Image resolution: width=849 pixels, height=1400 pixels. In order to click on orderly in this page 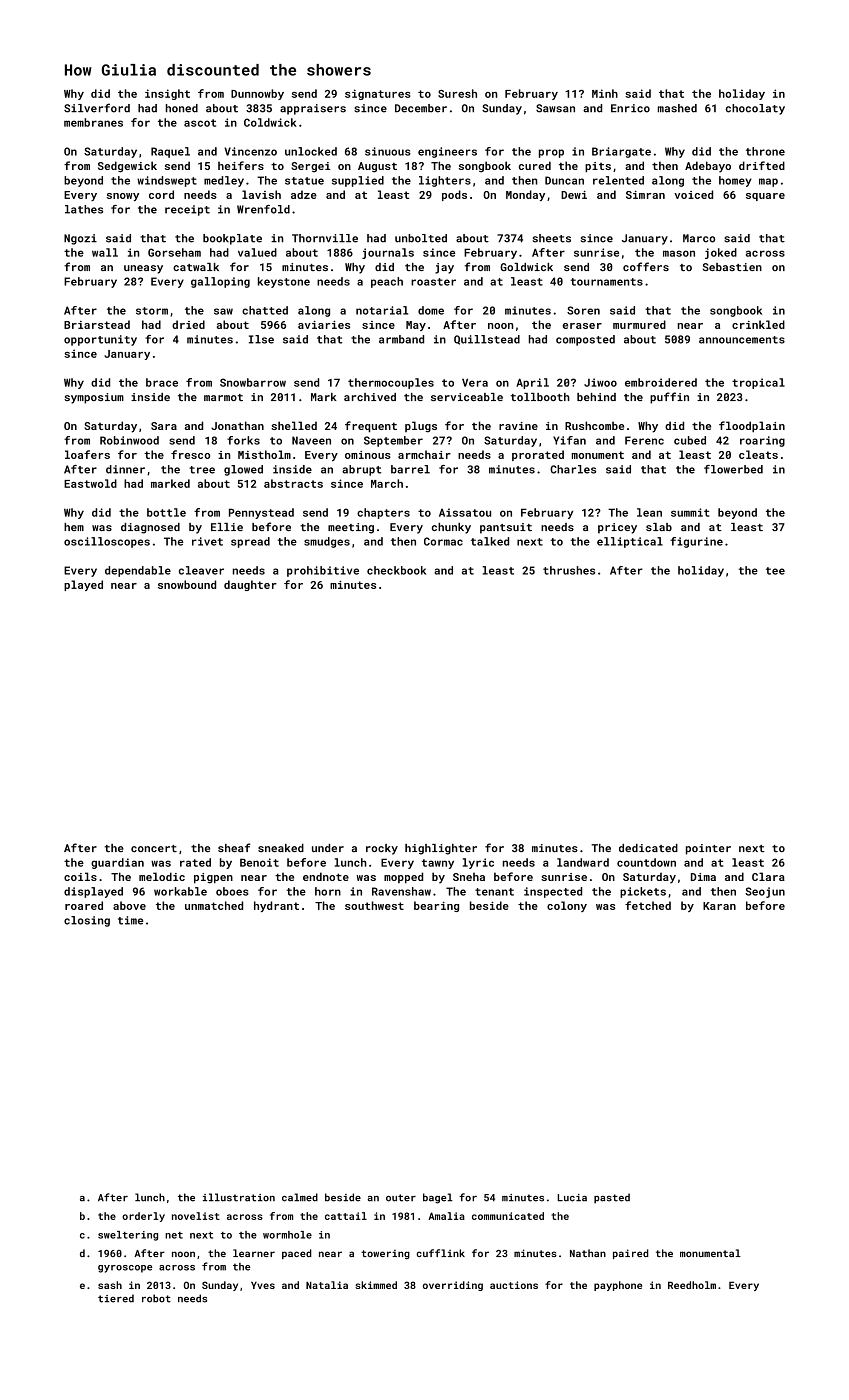, I will do `click(143, 1217)`.
